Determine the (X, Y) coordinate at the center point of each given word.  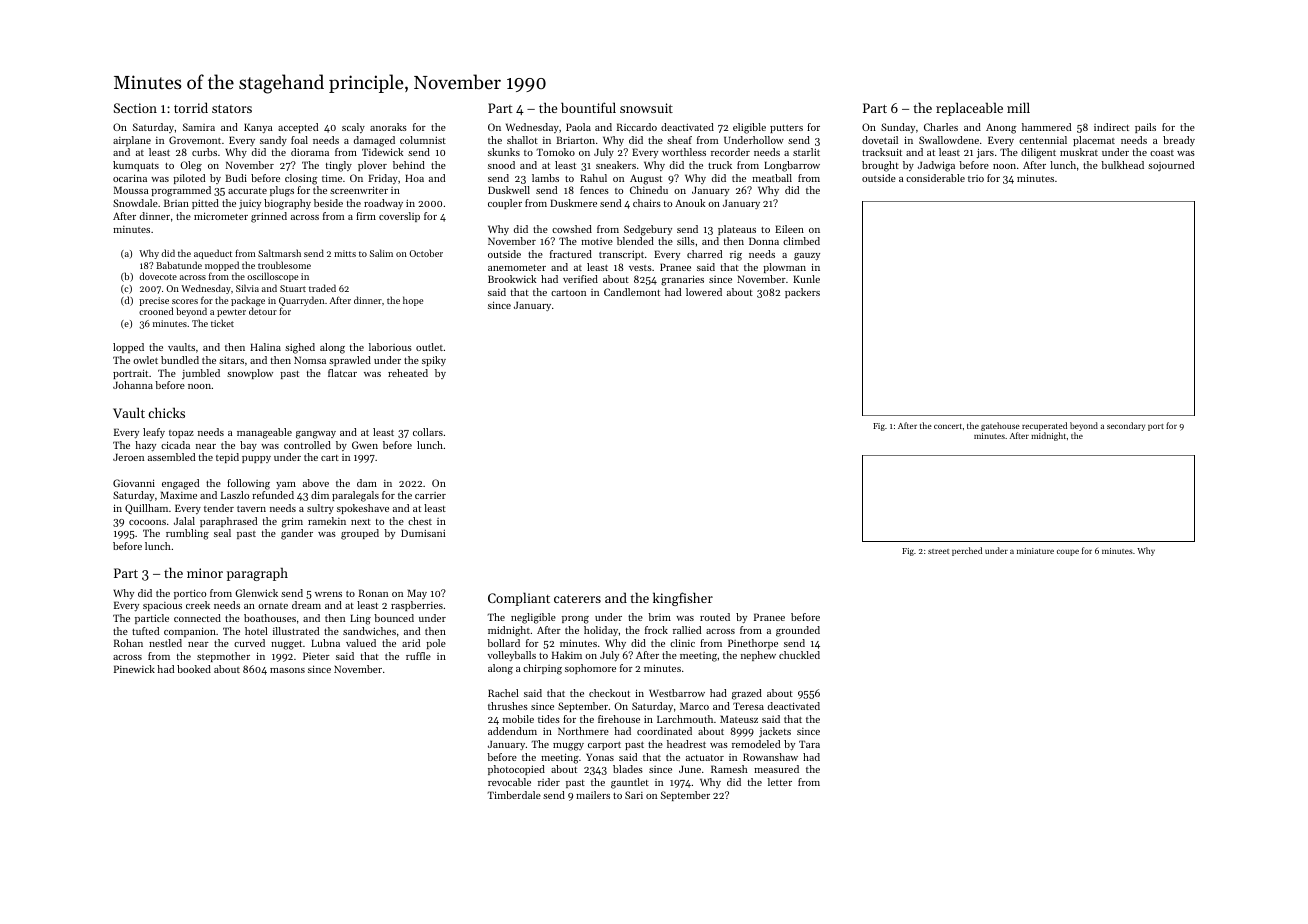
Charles (941, 127)
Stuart (293, 288)
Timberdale (514, 795)
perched (967, 551)
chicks (166, 412)
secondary (1126, 426)
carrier (430, 495)
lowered (704, 292)
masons (287, 670)
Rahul (593, 178)
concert (948, 426)
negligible (533, 618)
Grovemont (195, 140)
